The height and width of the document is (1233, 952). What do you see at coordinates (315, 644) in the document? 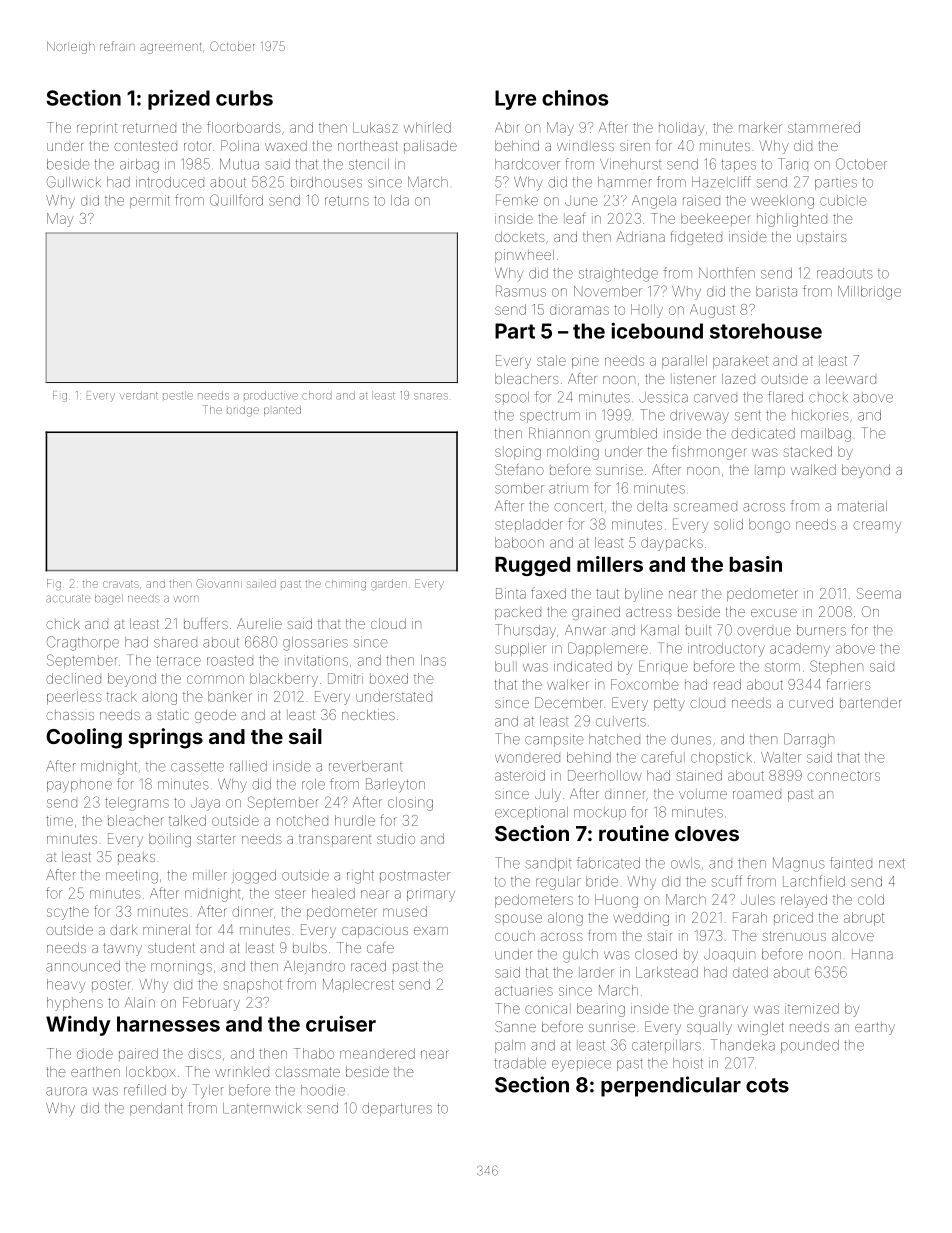
I see `glossaries` at bounding box center [315, 644].
